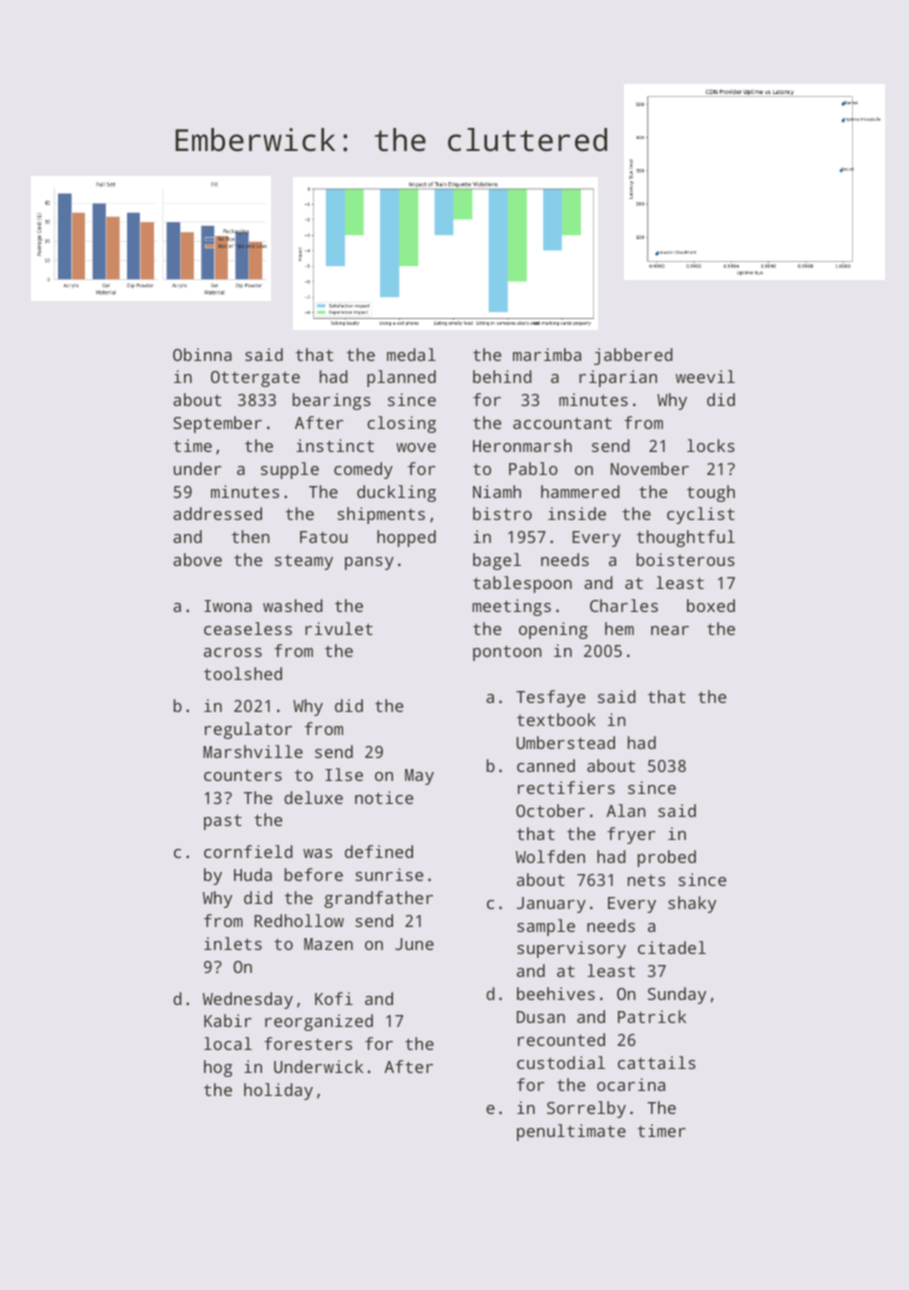  What do you see at coordinates (243, 673) in the screenshot?
I see `toolshed` at bounding box center [243, 673].
